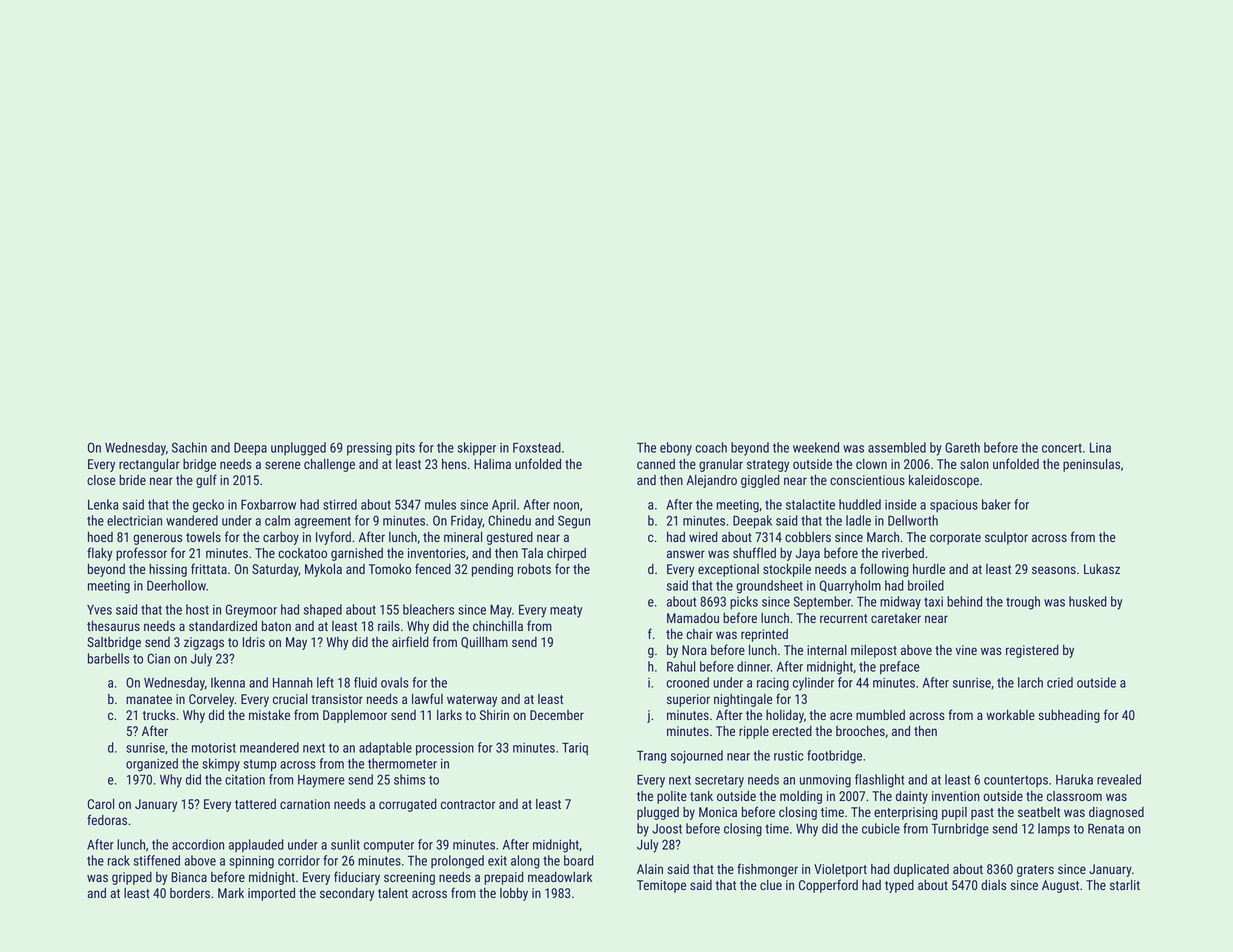  Describe the element at coordinates (190, 893) in the document. I see `borders` at that location.
